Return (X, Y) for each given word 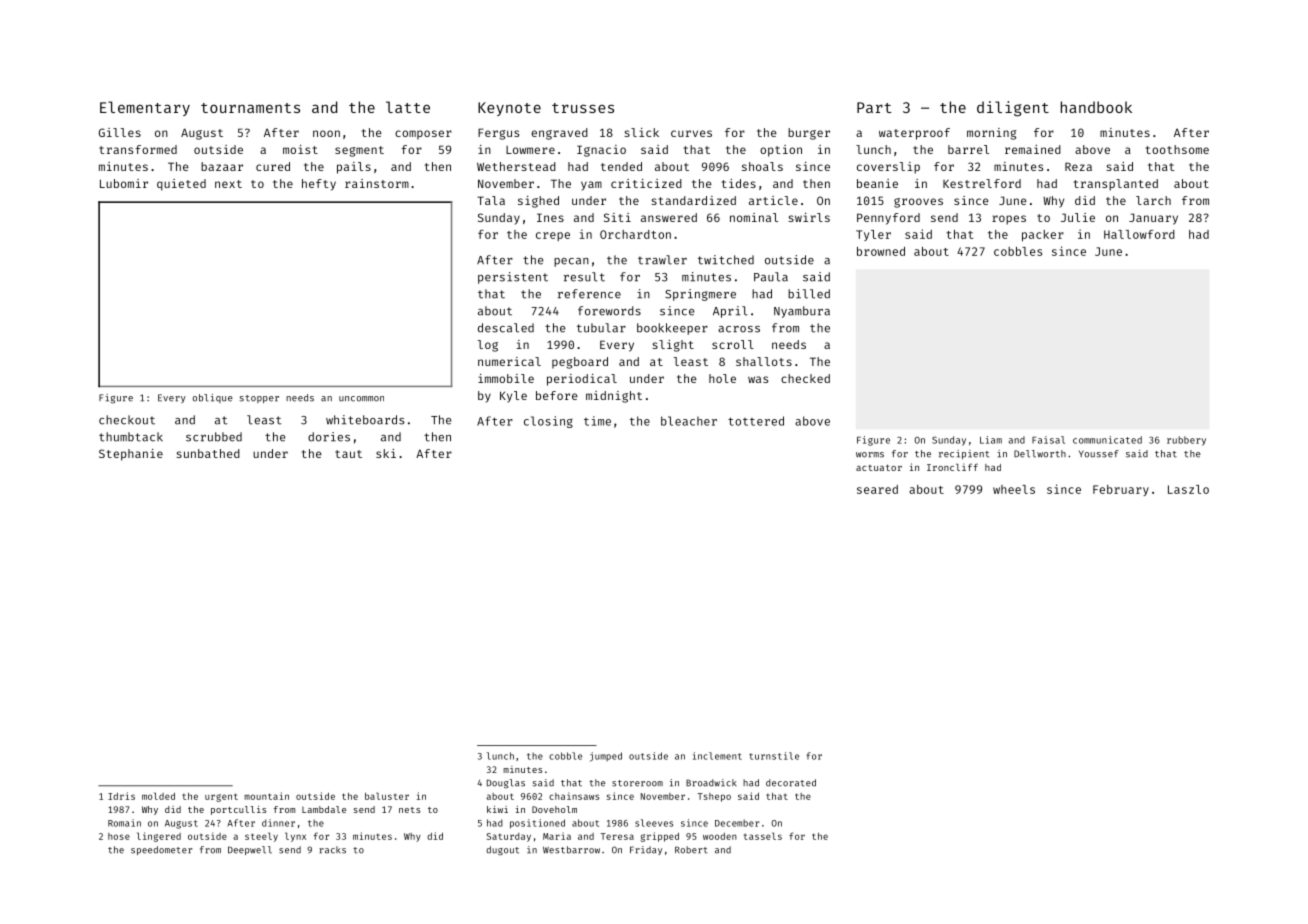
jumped (606, 757)
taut (348, 454)
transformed (138, 149)
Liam (991, 440)
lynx (295, 837)
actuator (879, 467)
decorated (791, 783)
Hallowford (1139, 234)
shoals (762, 166)
